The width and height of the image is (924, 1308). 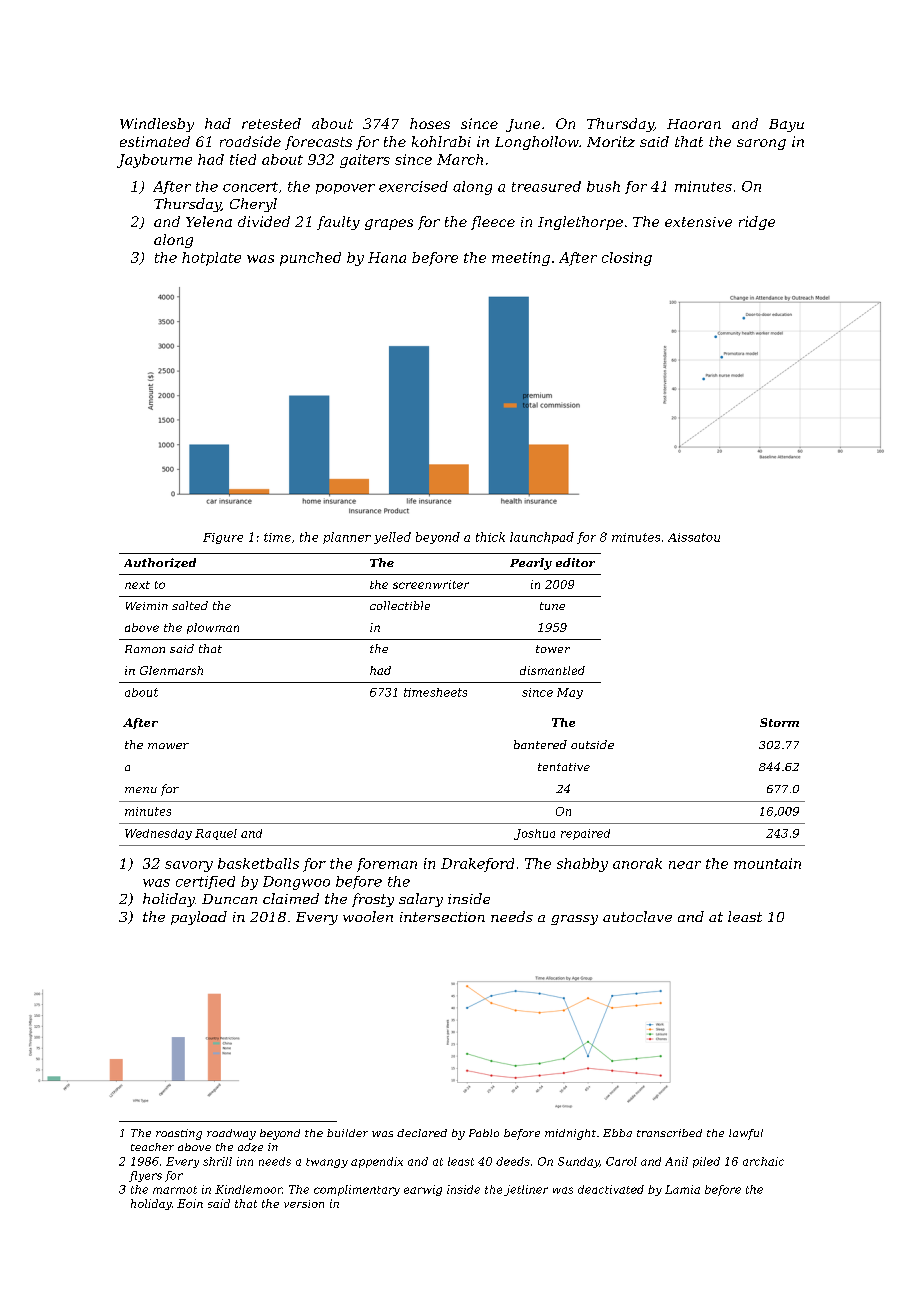 I want to click on Cheryl, so click(x=253, y=205).
